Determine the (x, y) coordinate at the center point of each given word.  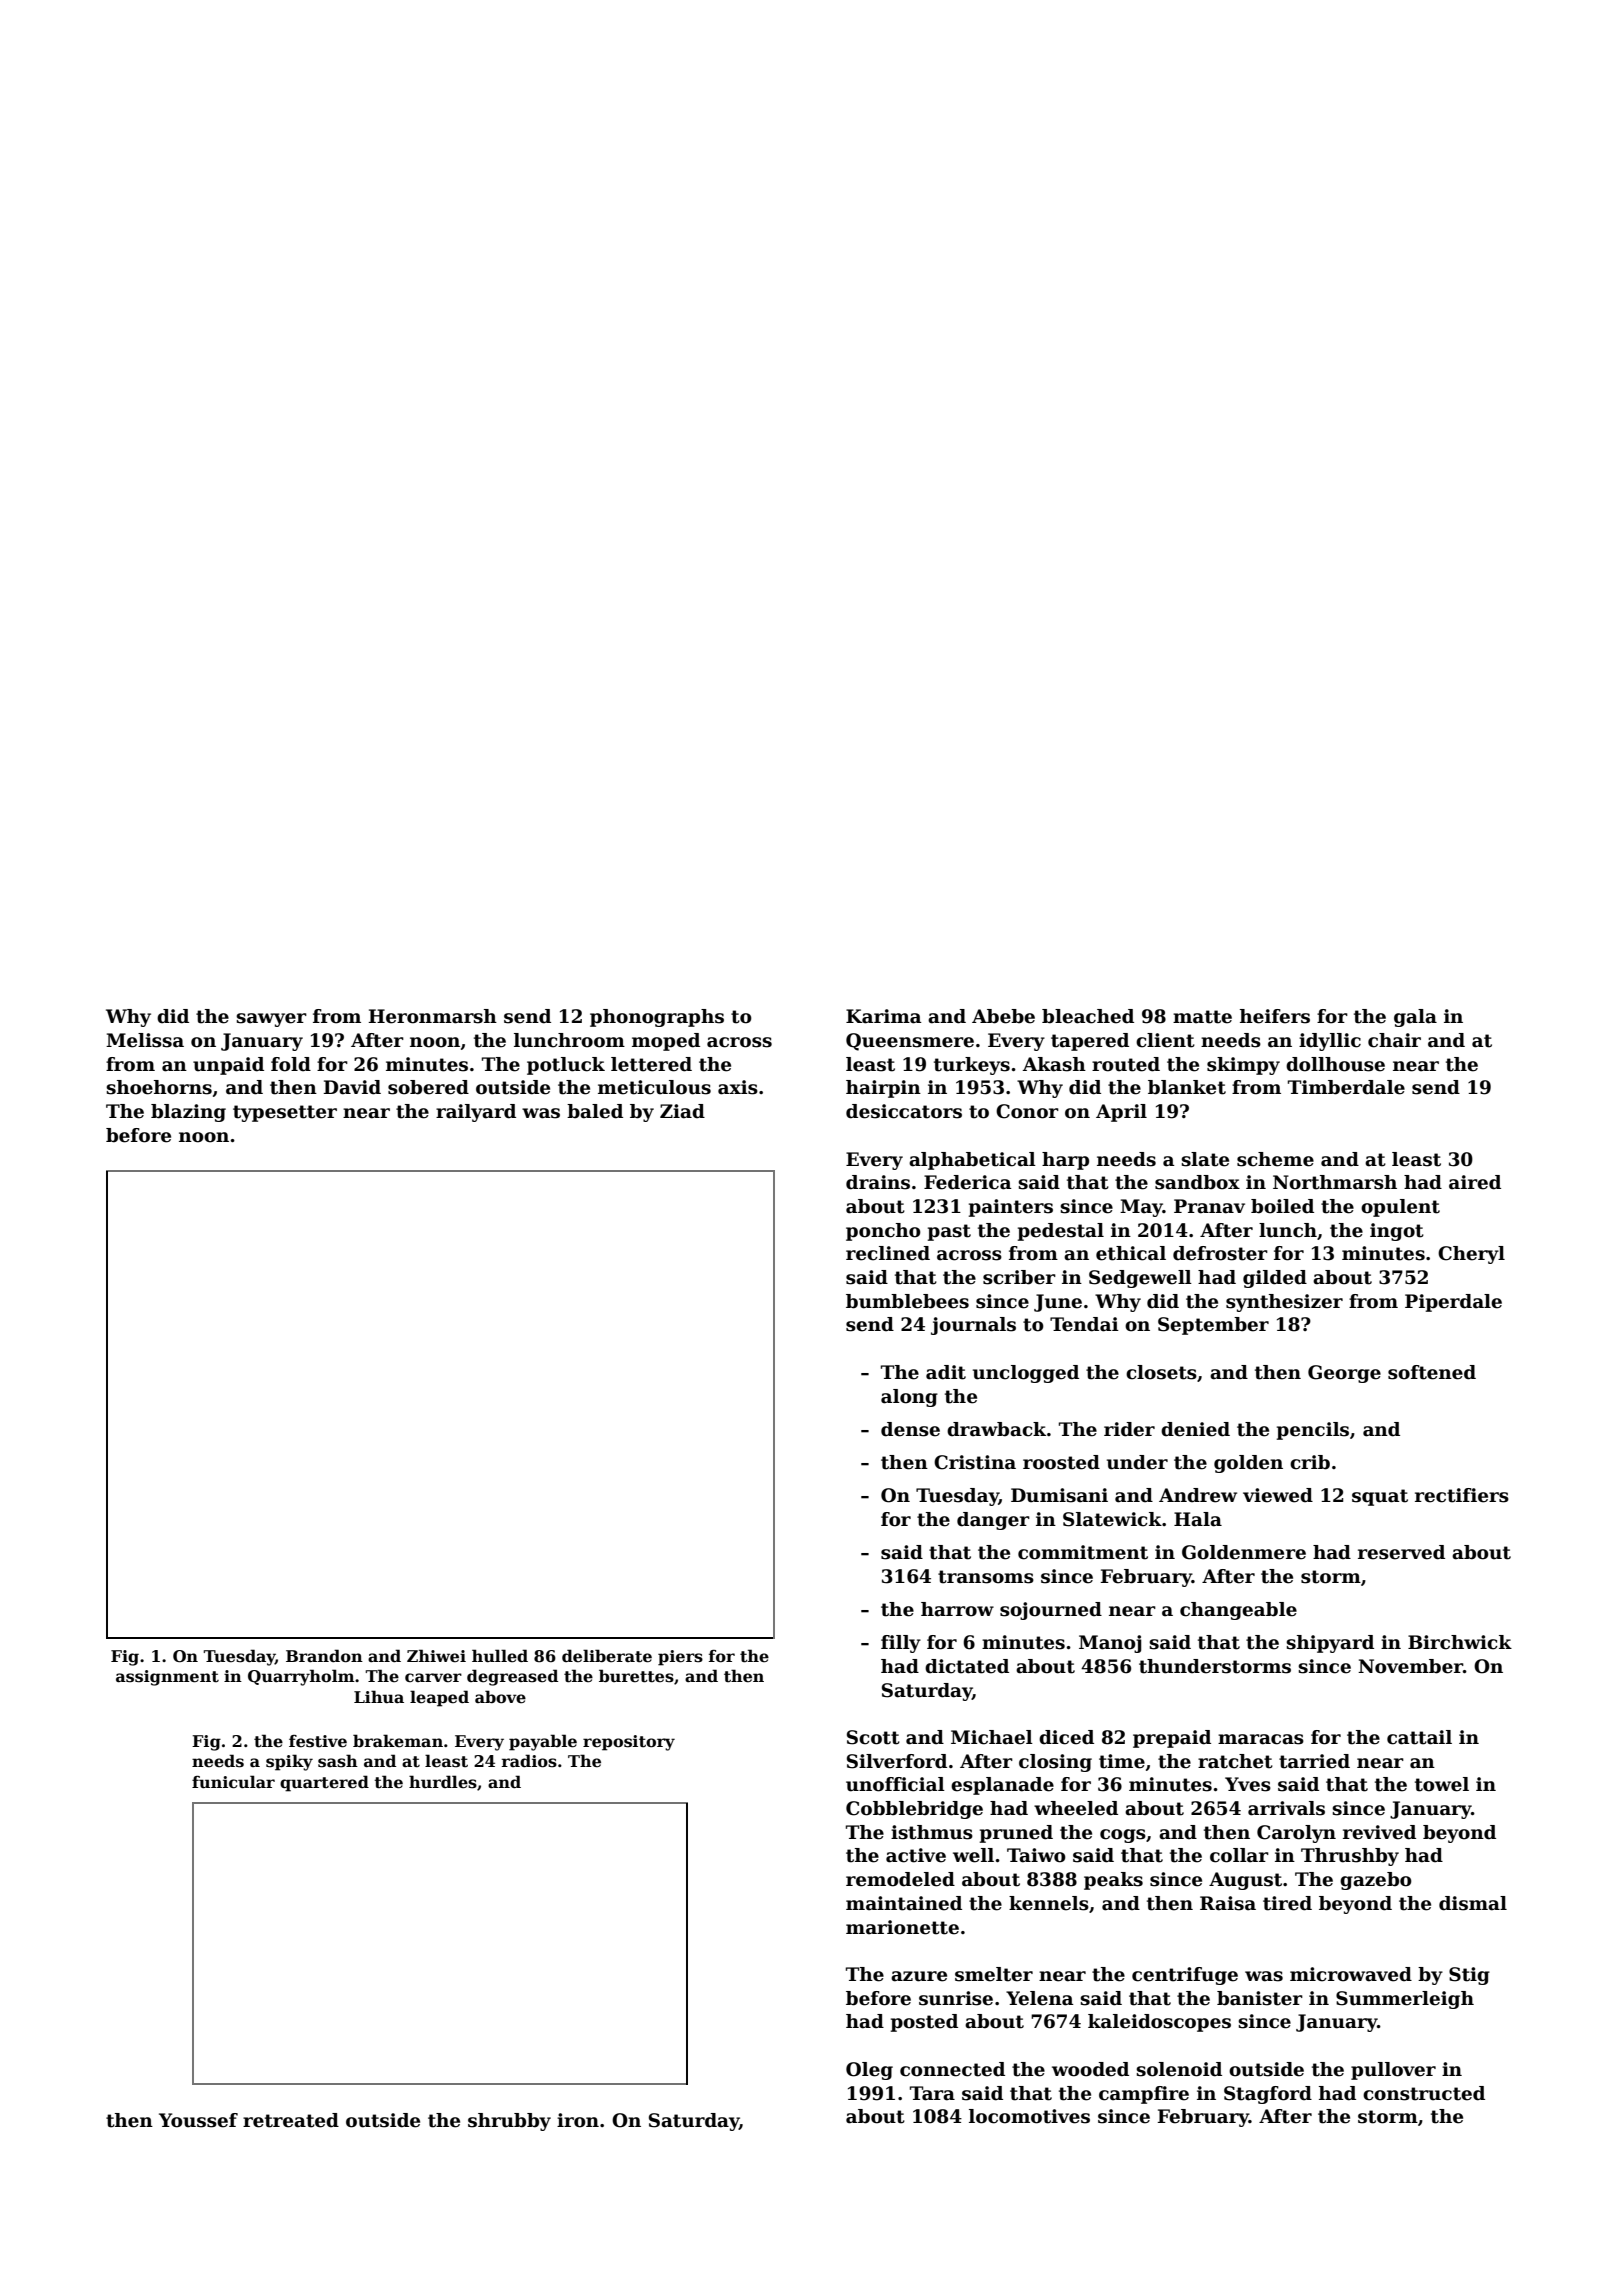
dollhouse (1335, 1064)
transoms (986, 1577)
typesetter (285, 1113)
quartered (324, 1783)
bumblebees (907, 1301)
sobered (428, 1087)
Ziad (682, 1111)
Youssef (198, 2120)
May (1141, 1208)
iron (578, 2120)
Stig (1469, 1976)
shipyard (1330, 1644)
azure (919, 1976)
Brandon (324, 1656)
